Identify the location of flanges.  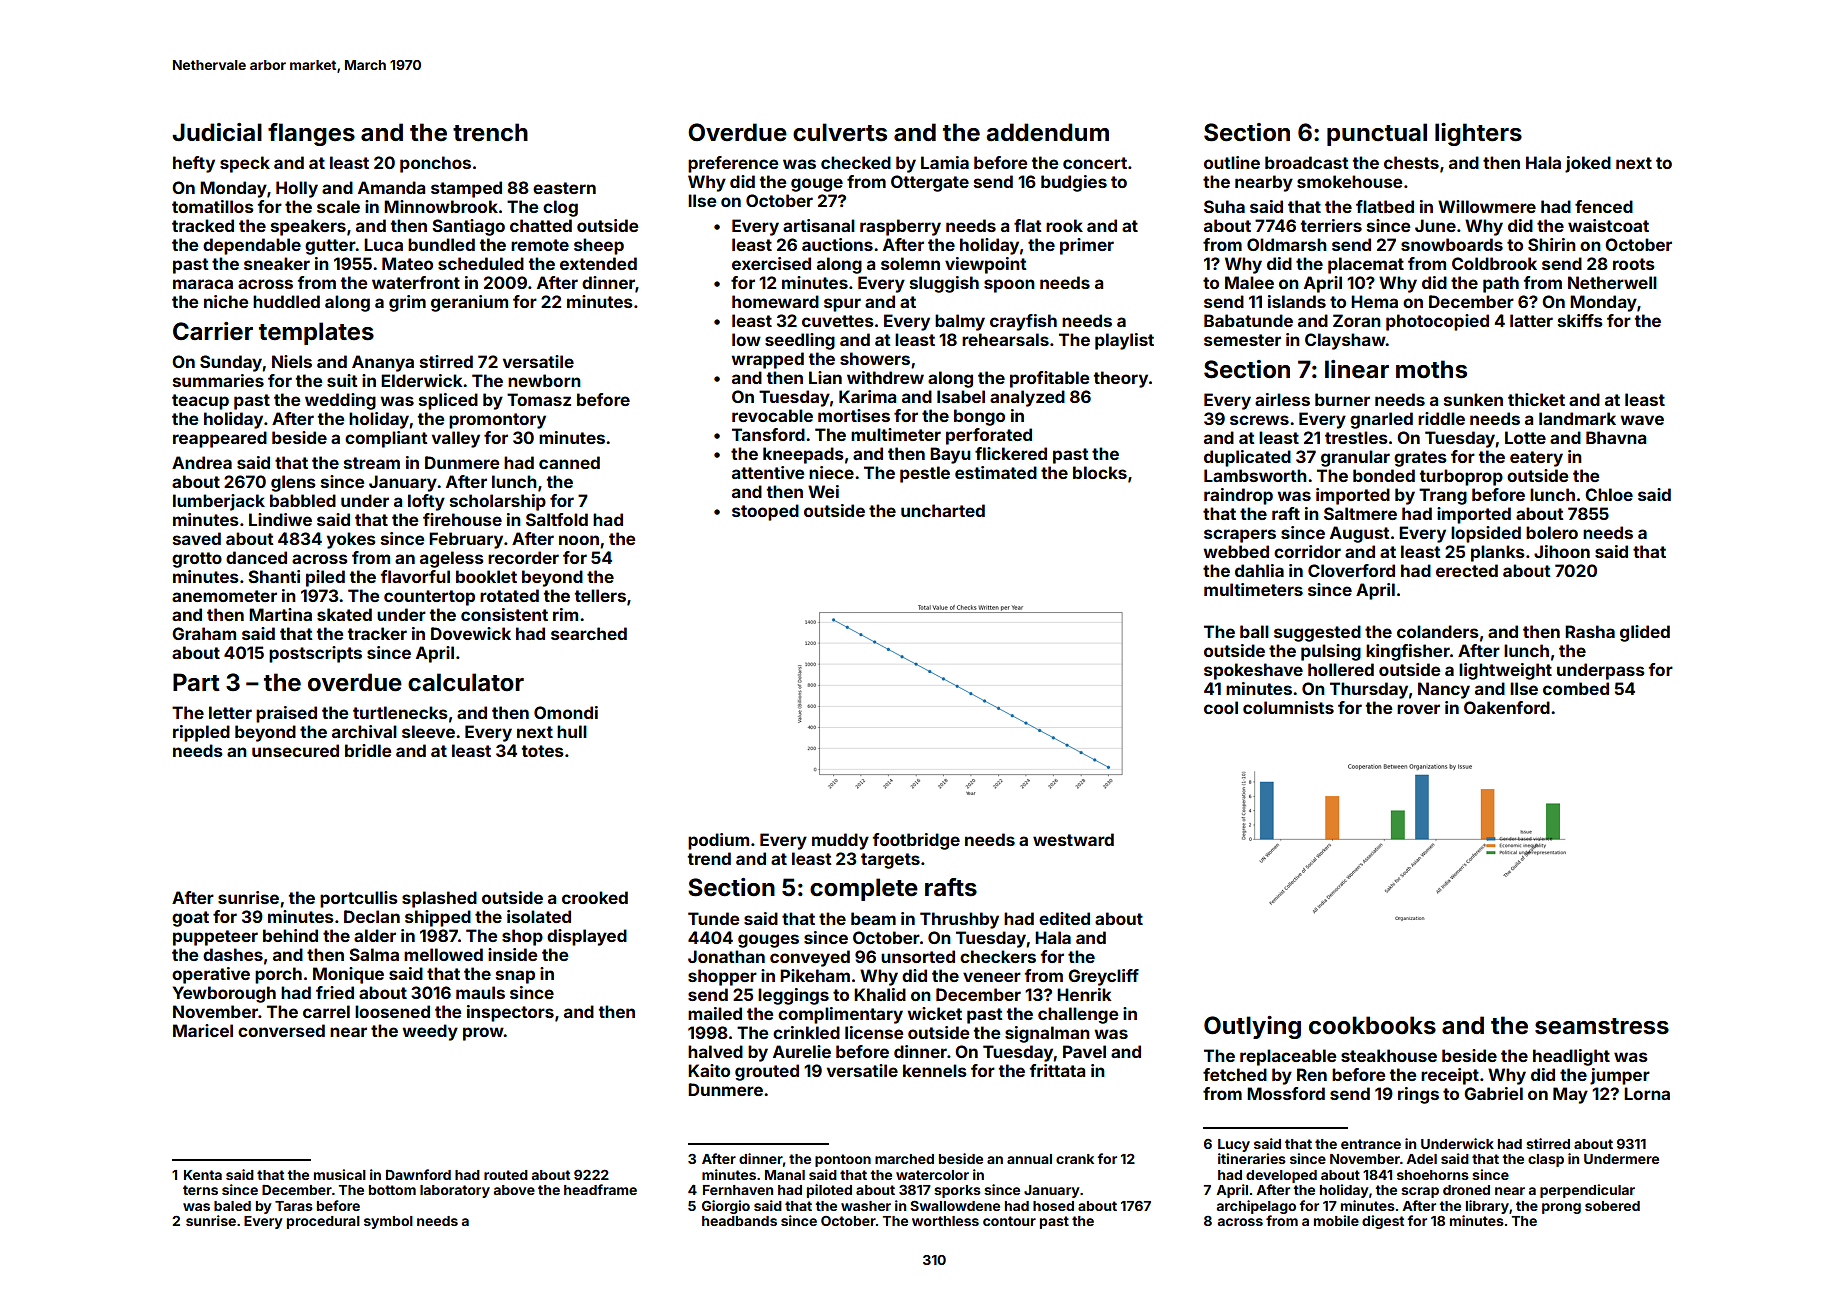
(311, 134).
